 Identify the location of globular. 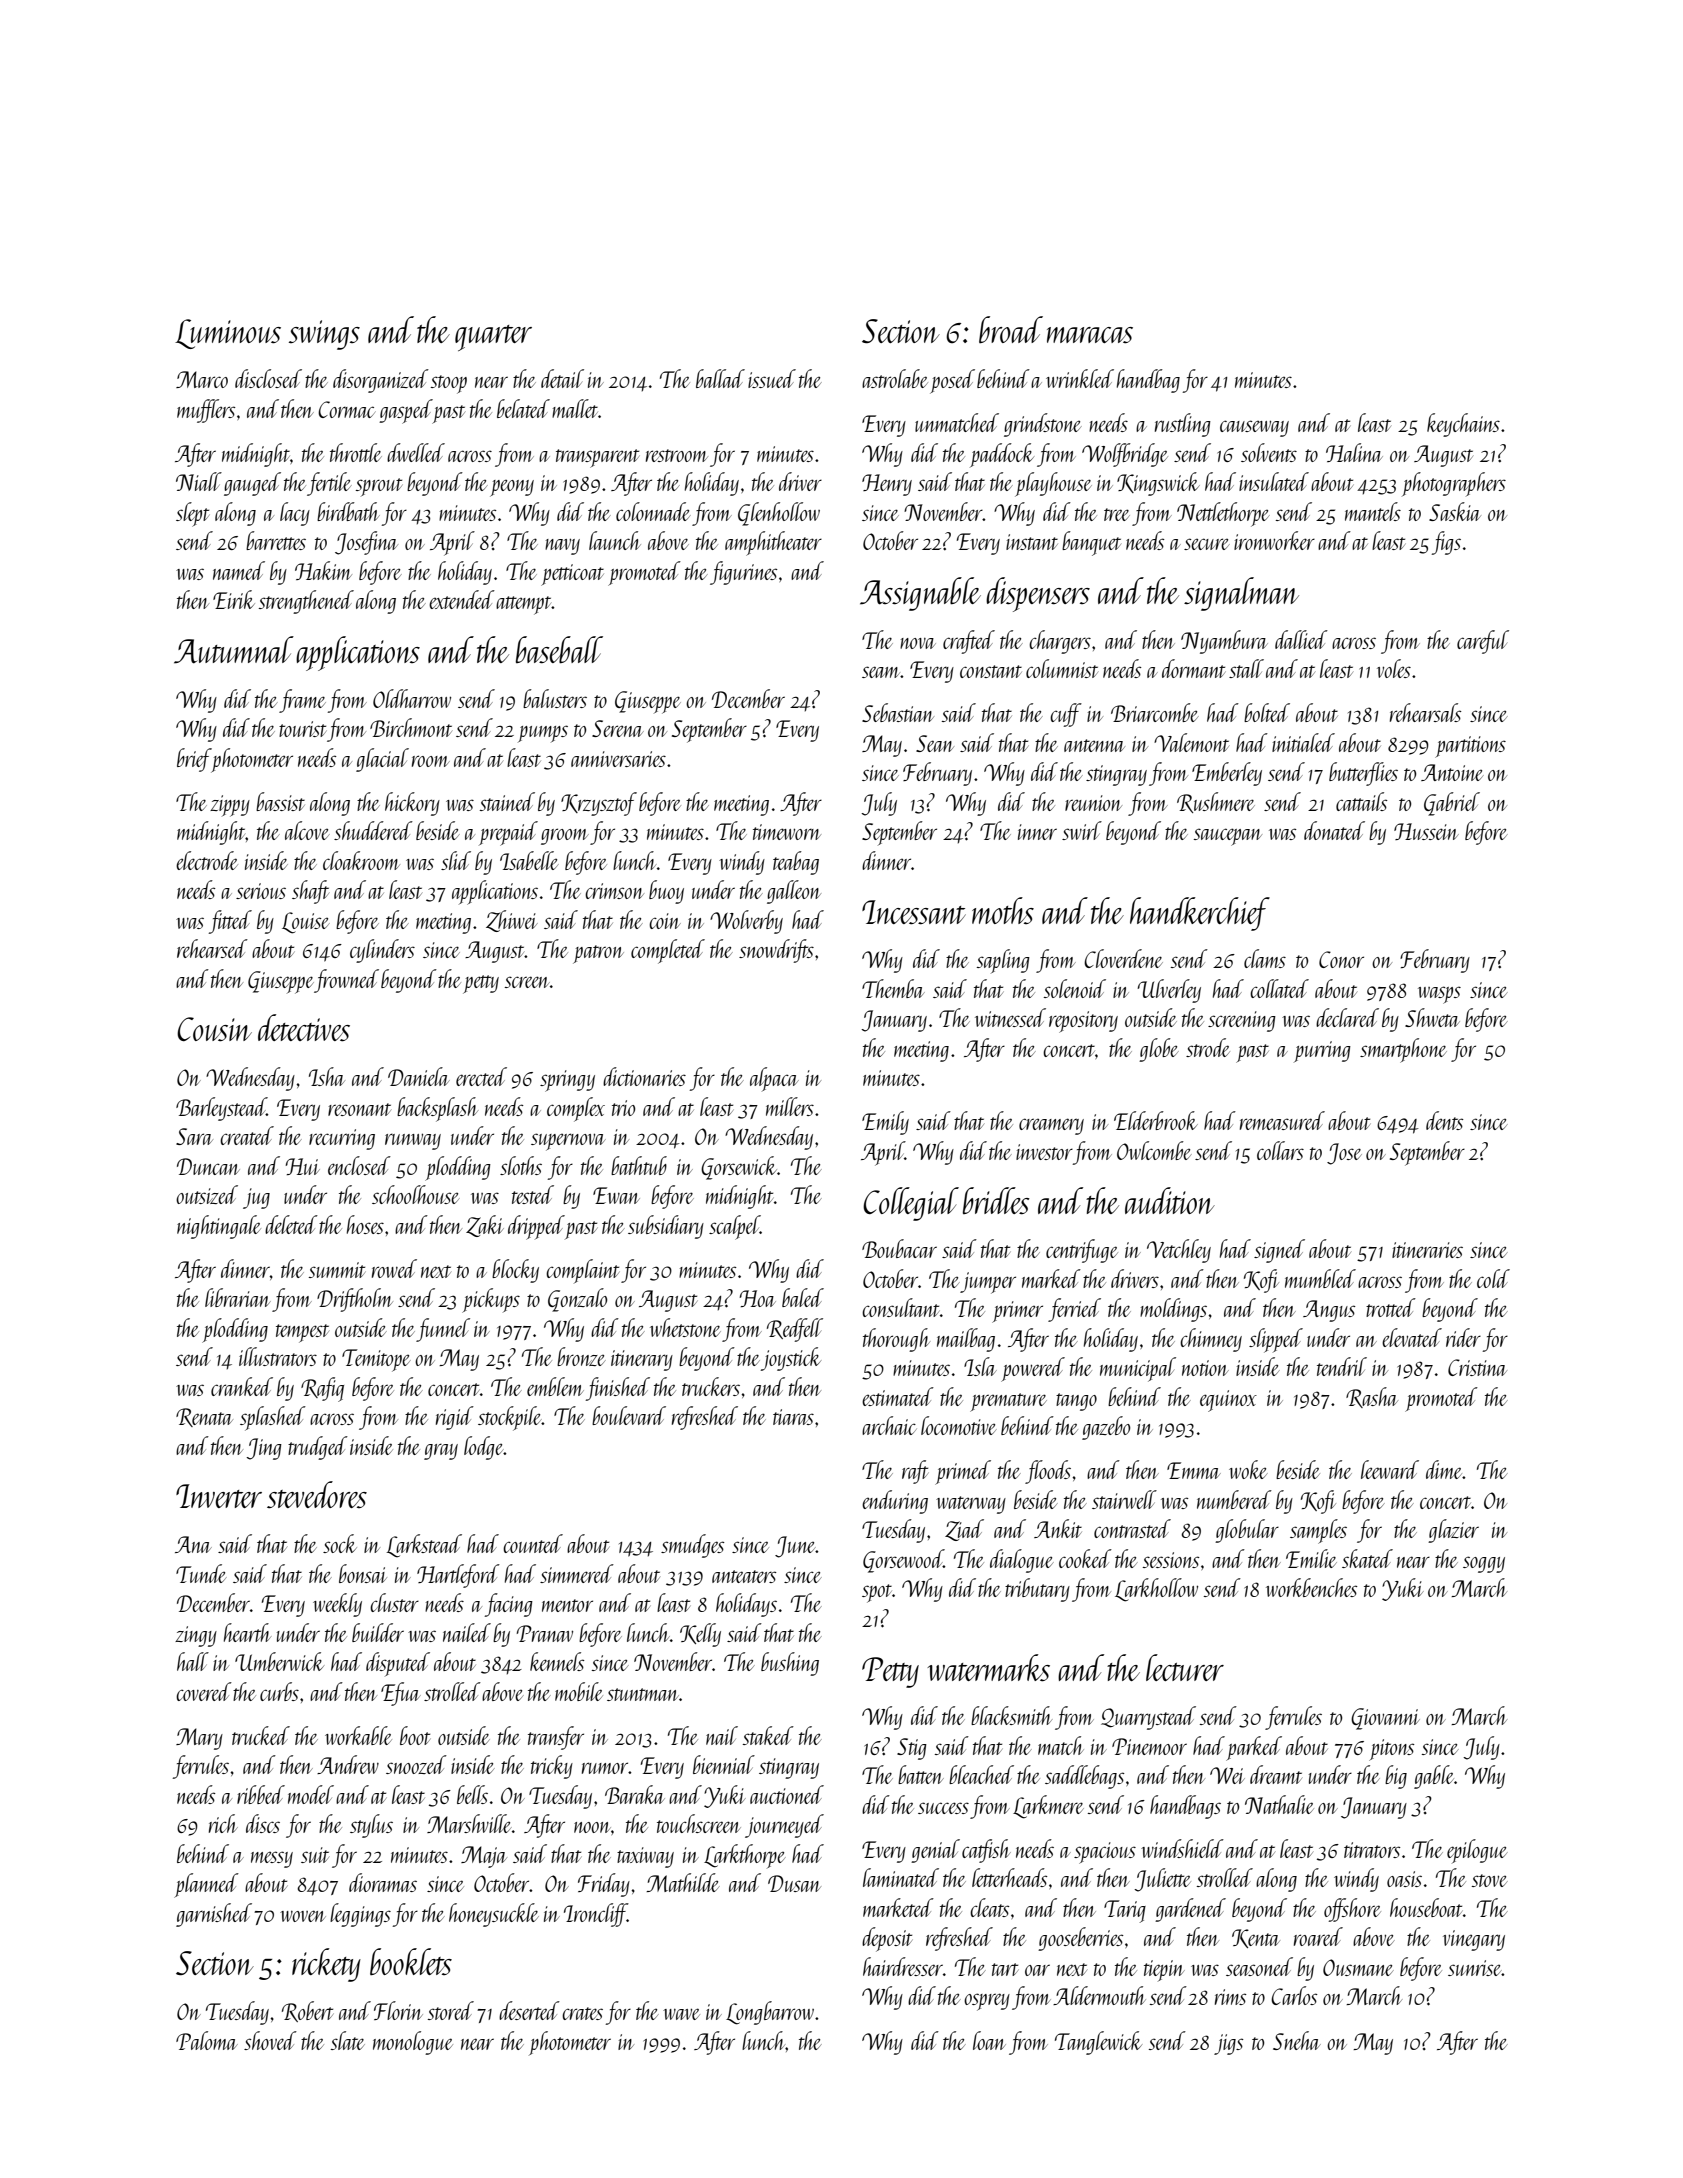
(1247, 1531).
